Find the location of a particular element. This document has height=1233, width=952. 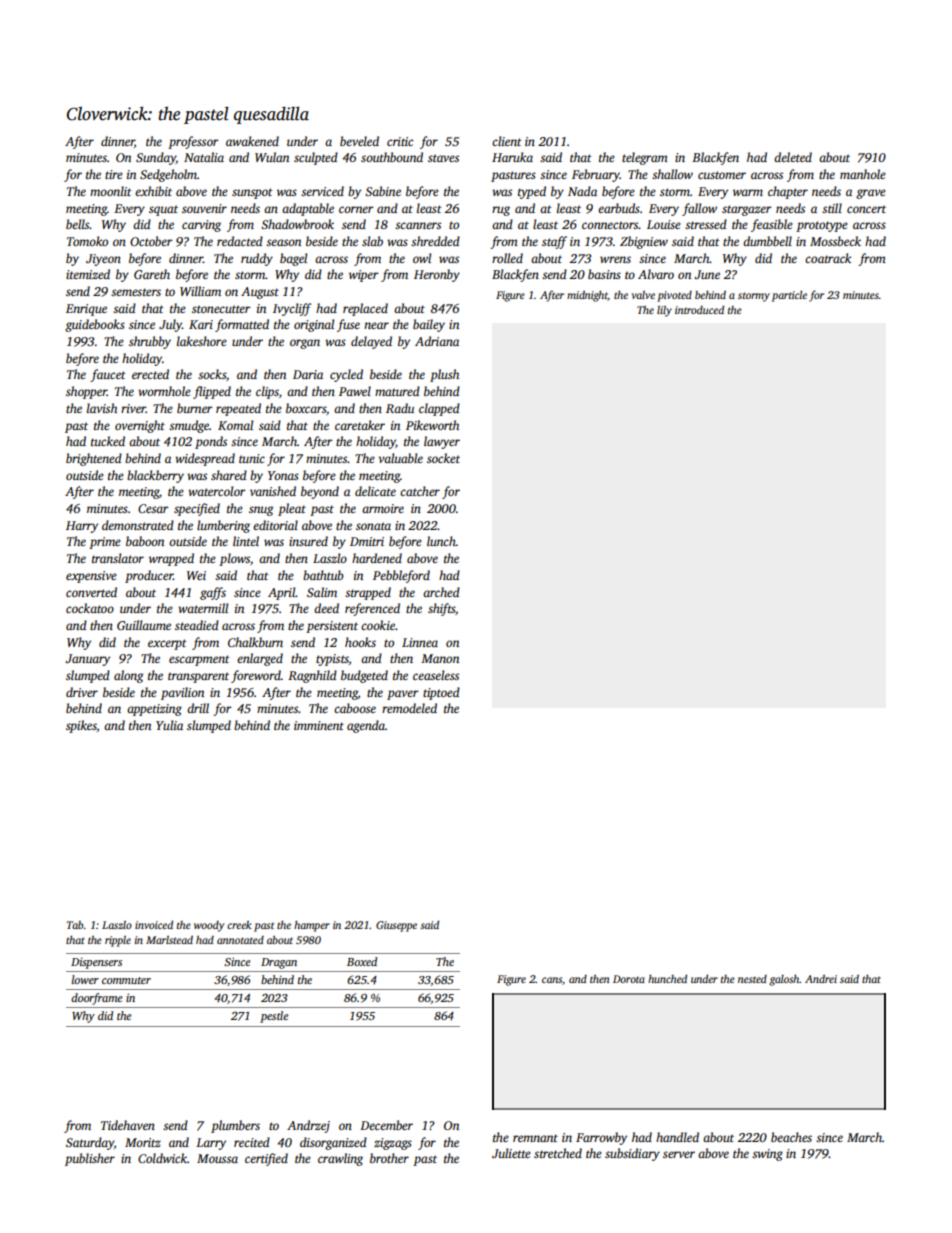

pestle is located at coordinates (274, 1017).
